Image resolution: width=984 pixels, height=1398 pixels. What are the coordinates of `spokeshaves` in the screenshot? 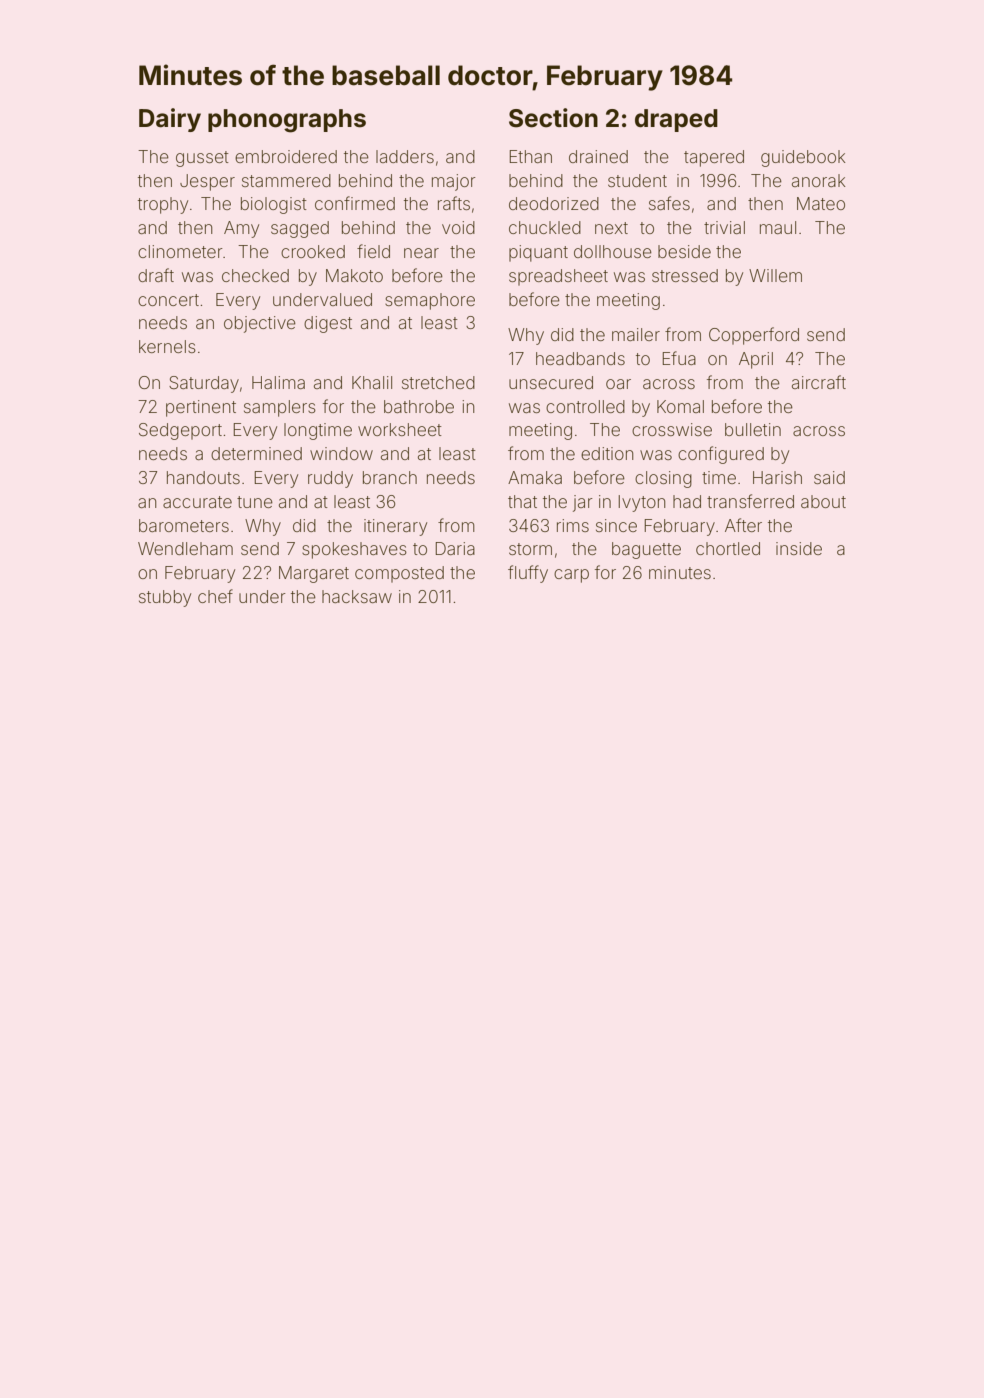 It's located at (354, 550).
